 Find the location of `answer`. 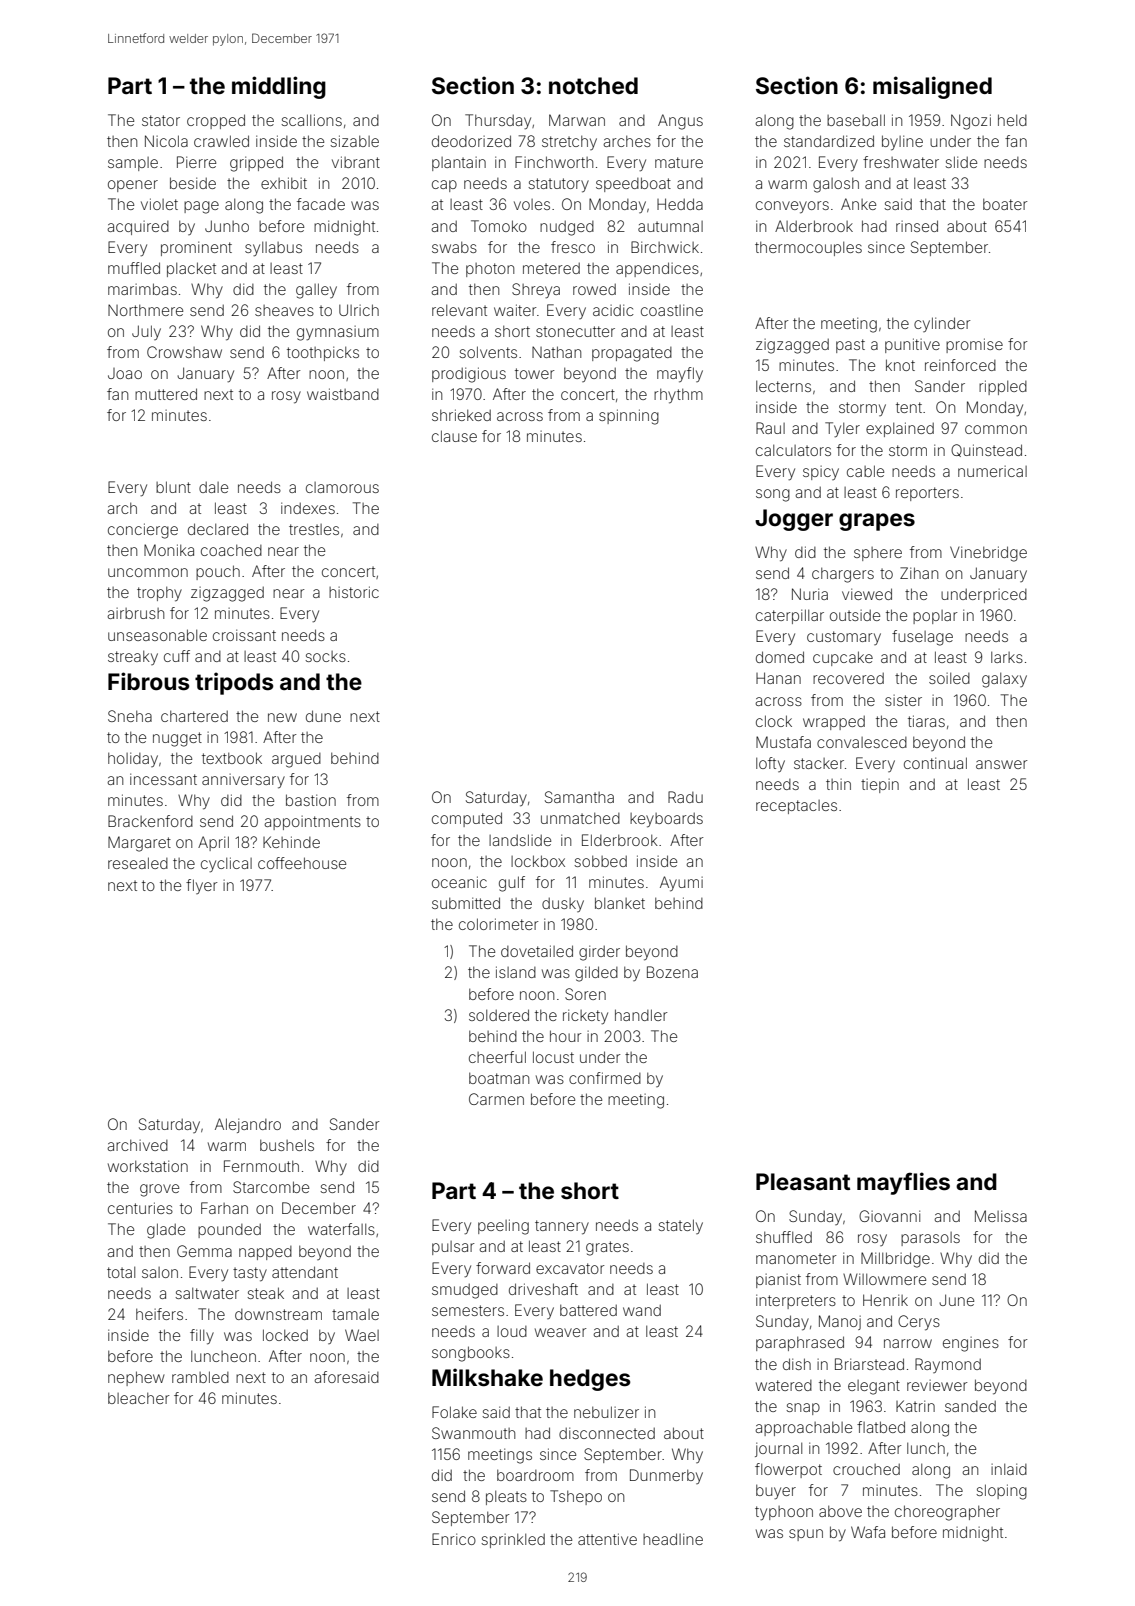

answer is located at coordinates (1002, 764).
